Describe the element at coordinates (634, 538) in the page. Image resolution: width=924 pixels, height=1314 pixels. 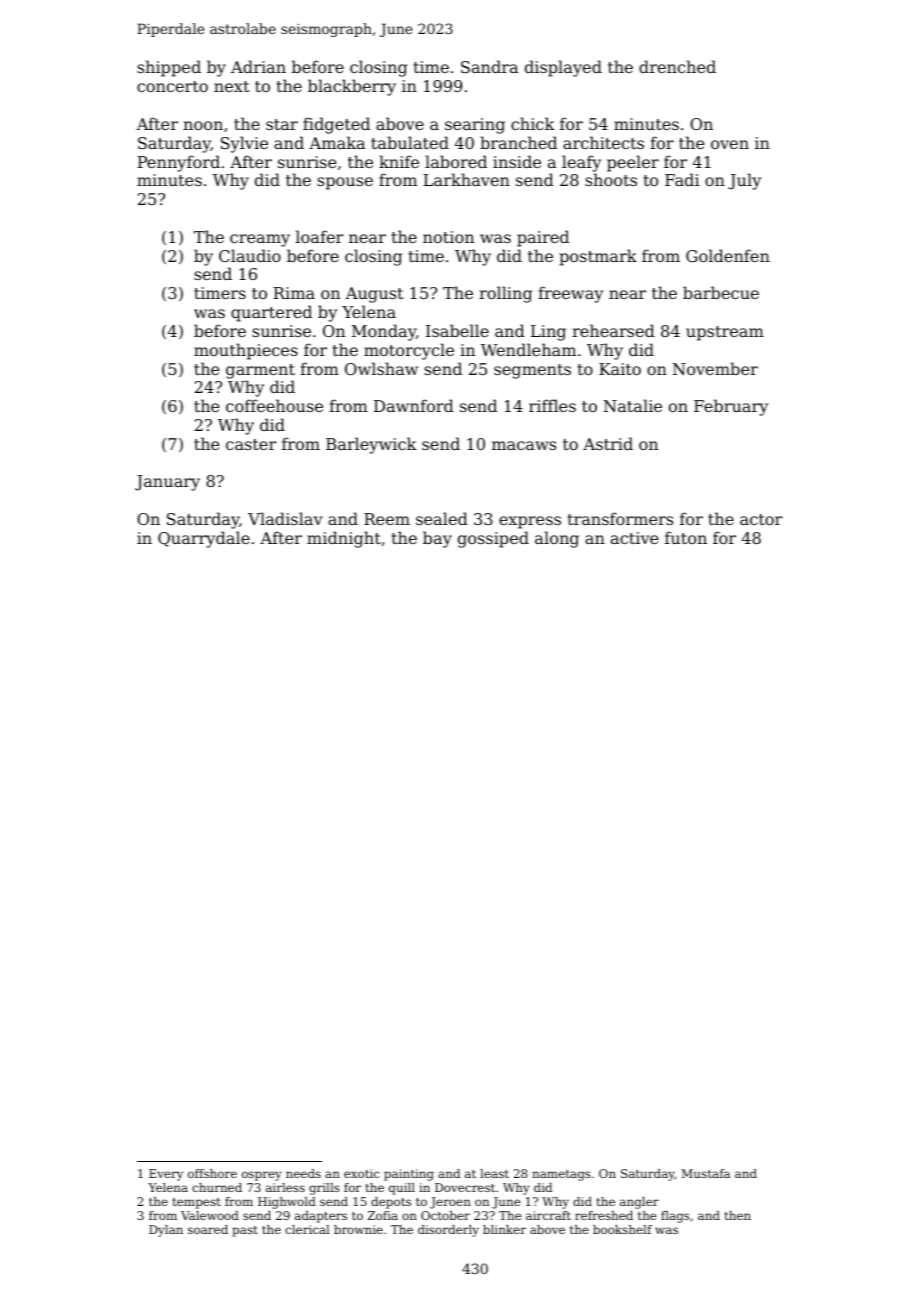
I see `active` at that location.
